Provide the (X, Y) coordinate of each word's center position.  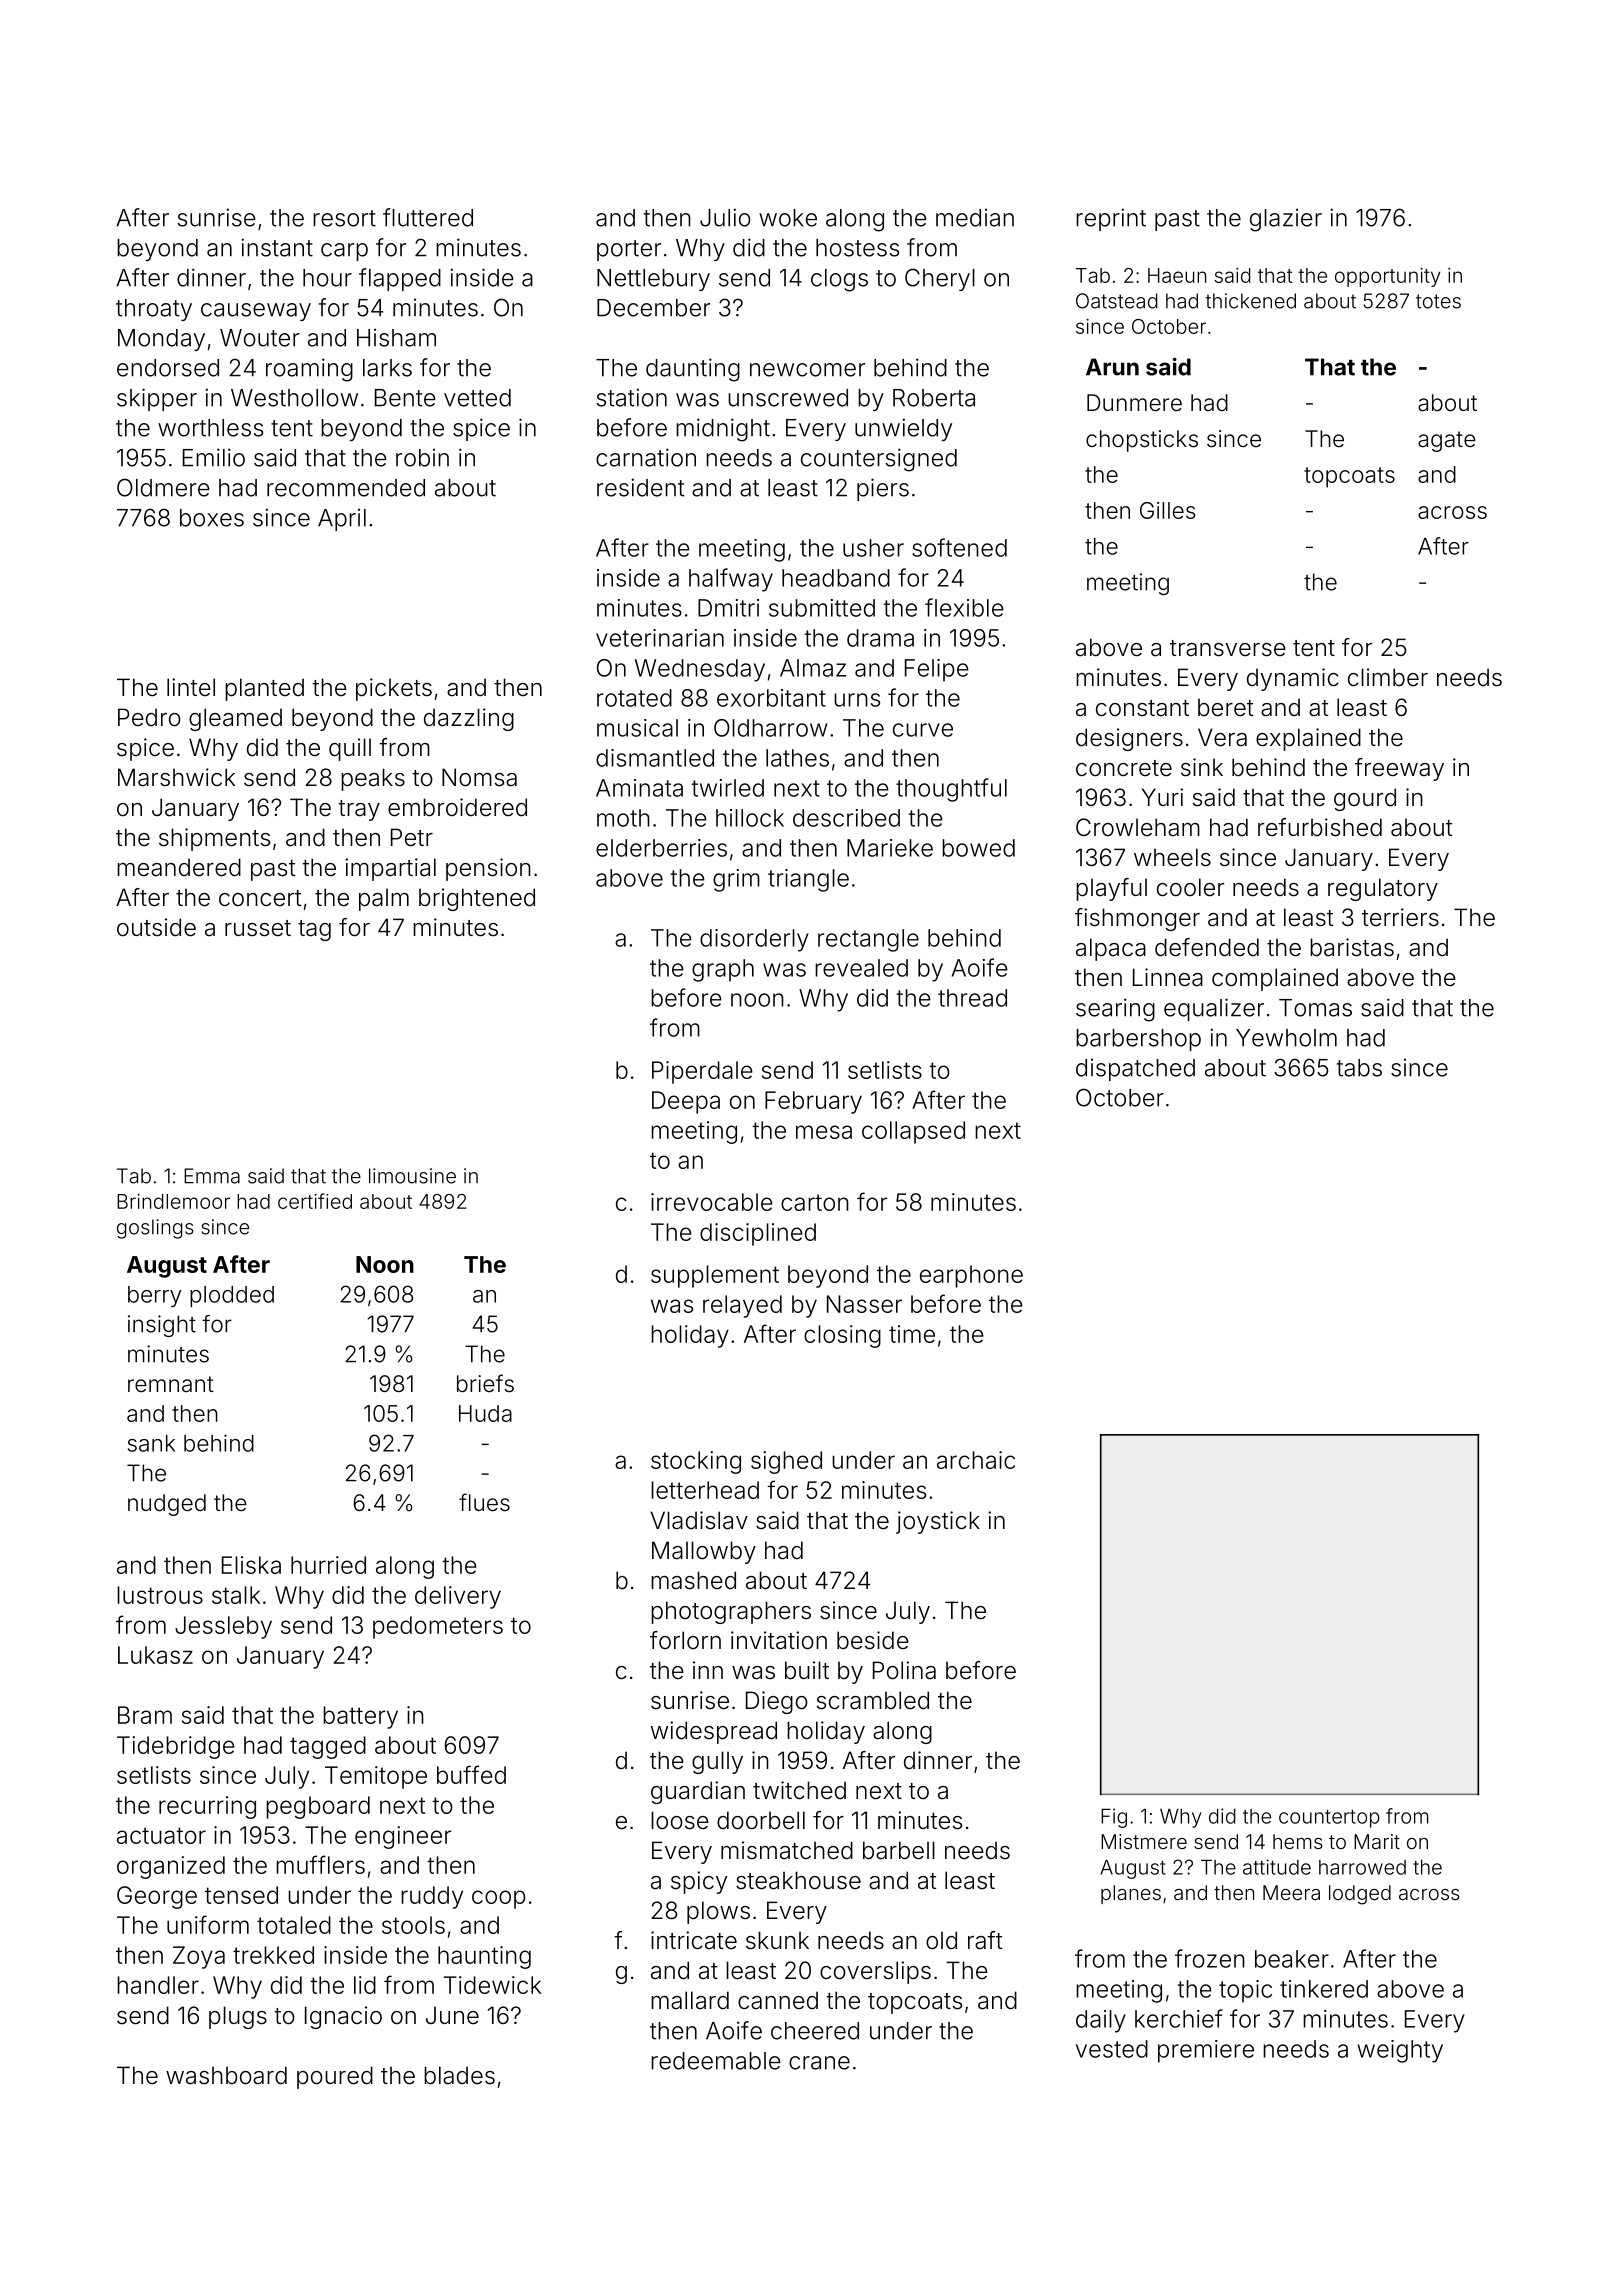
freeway (1399, 769)
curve (923, 730)
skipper (157, 399)
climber (1388, 677)
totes (1438, 301)
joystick (938, 1522)
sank (151, 1443)
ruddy (432, 1897)
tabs (1359, 1068)
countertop (1329, 1819)
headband (836, 578)
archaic (976, 1460)
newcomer (807, 370)
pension (488, 869)
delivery (458, 1597)
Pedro (149, 717)
